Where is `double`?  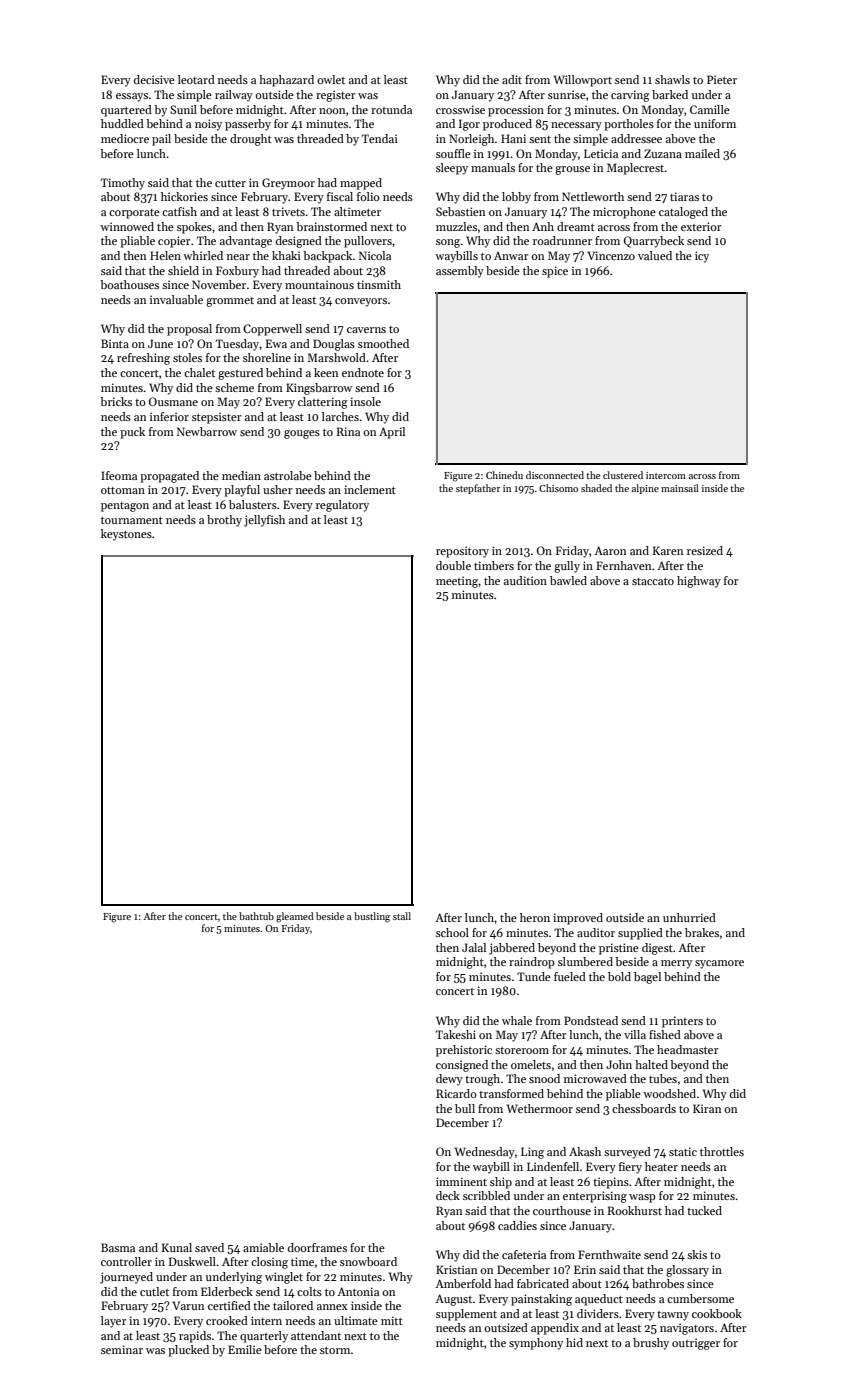 double is located at coordinates (453, 565).
